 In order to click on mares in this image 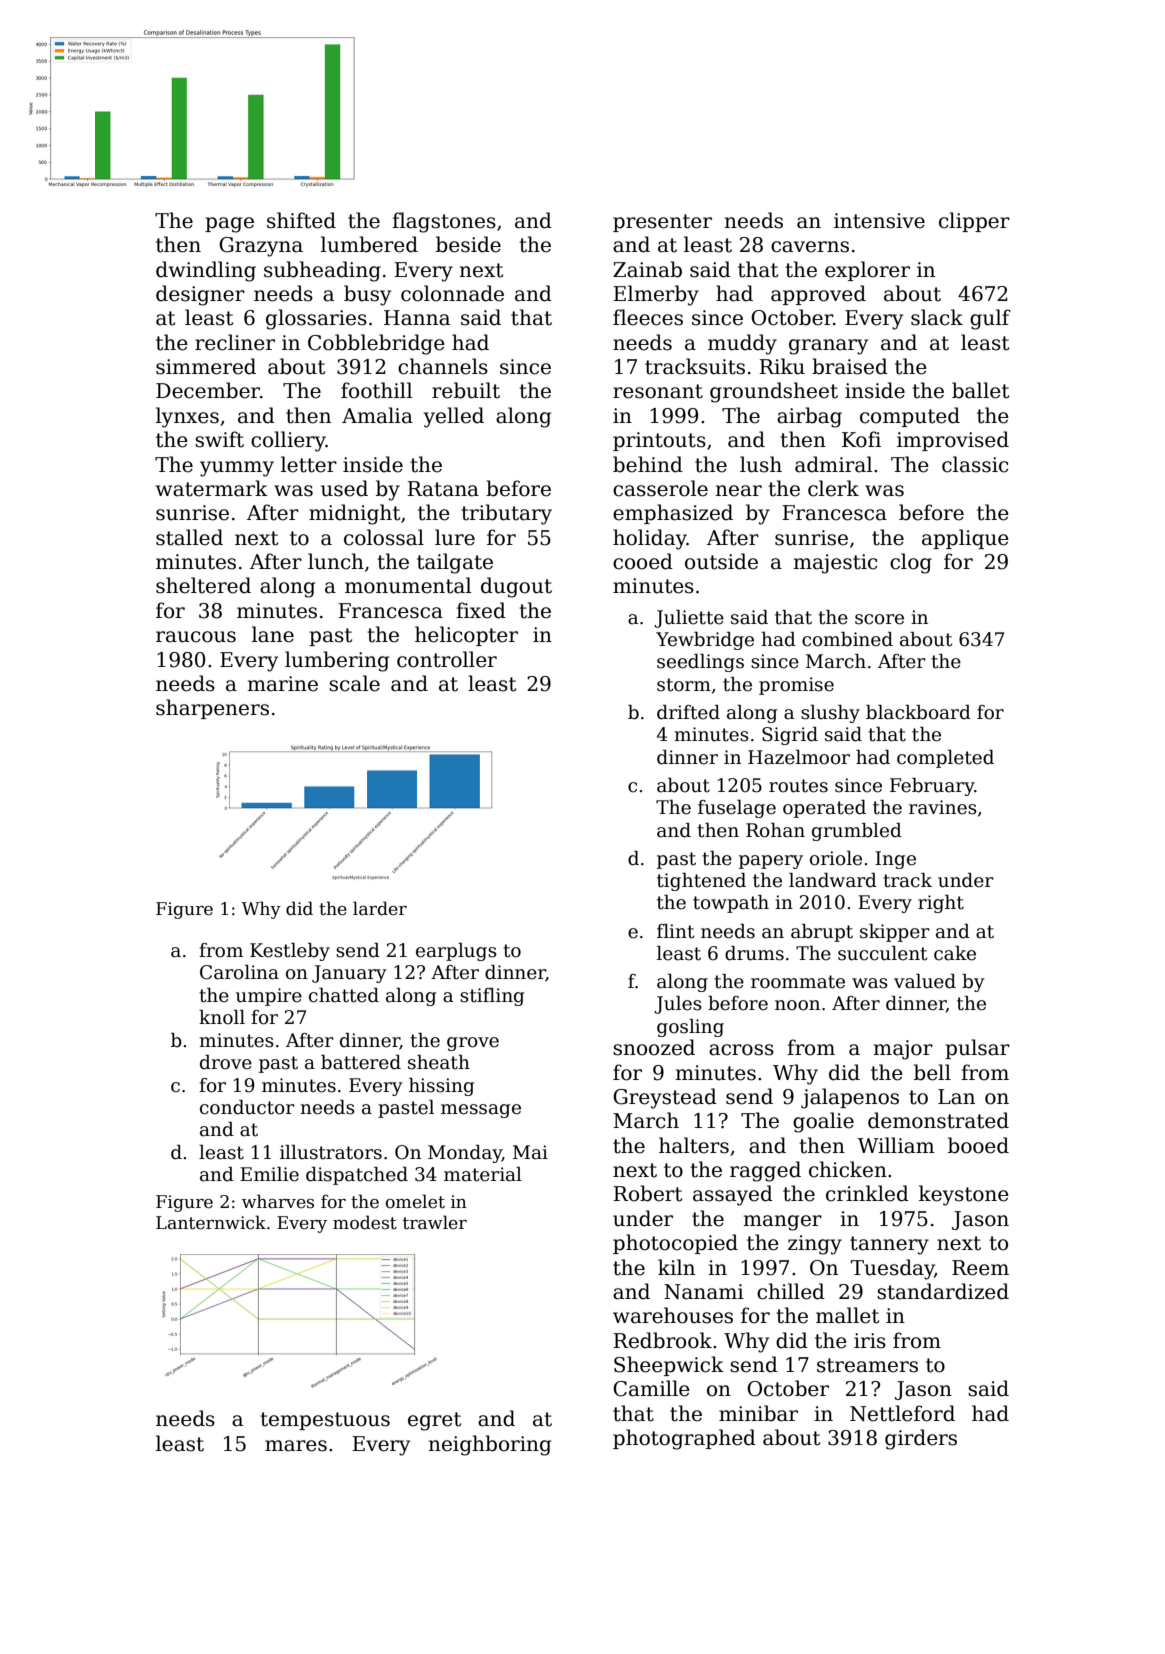, I will do `click(296, 1446)`.
